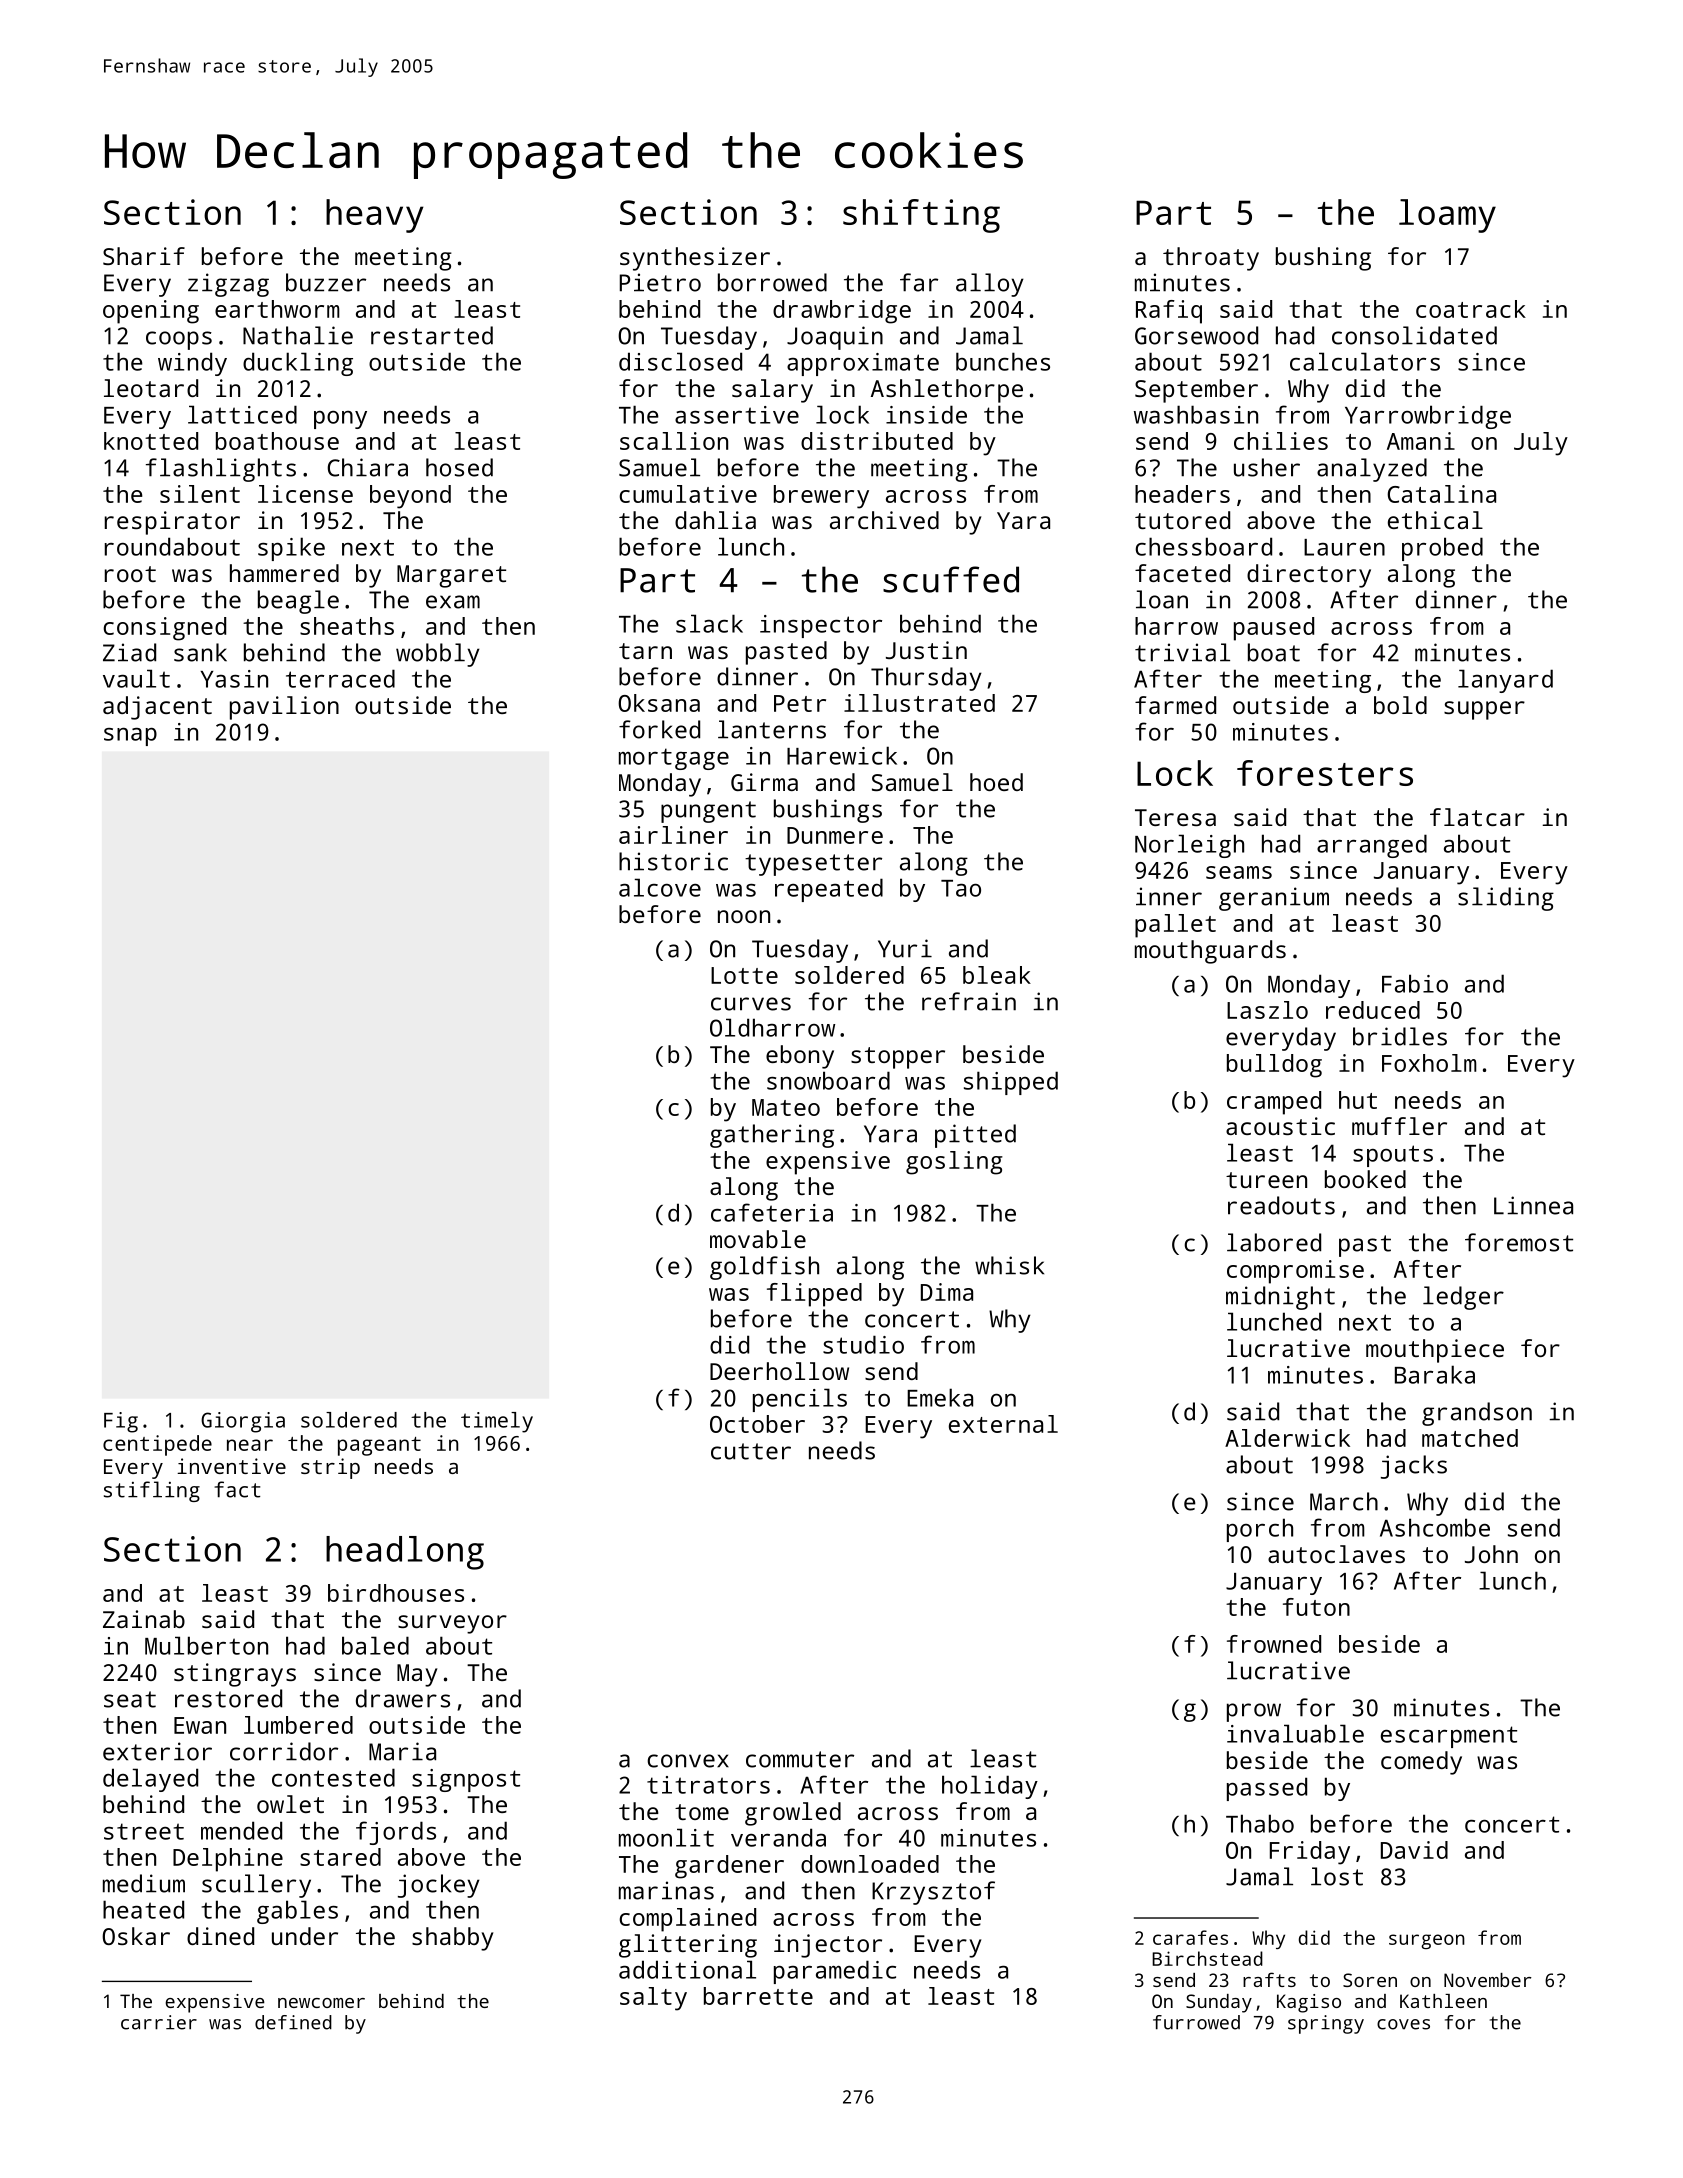  Describe the element at coordinates (379, 1446) in the screenshot. I see `pageant` at that location.
